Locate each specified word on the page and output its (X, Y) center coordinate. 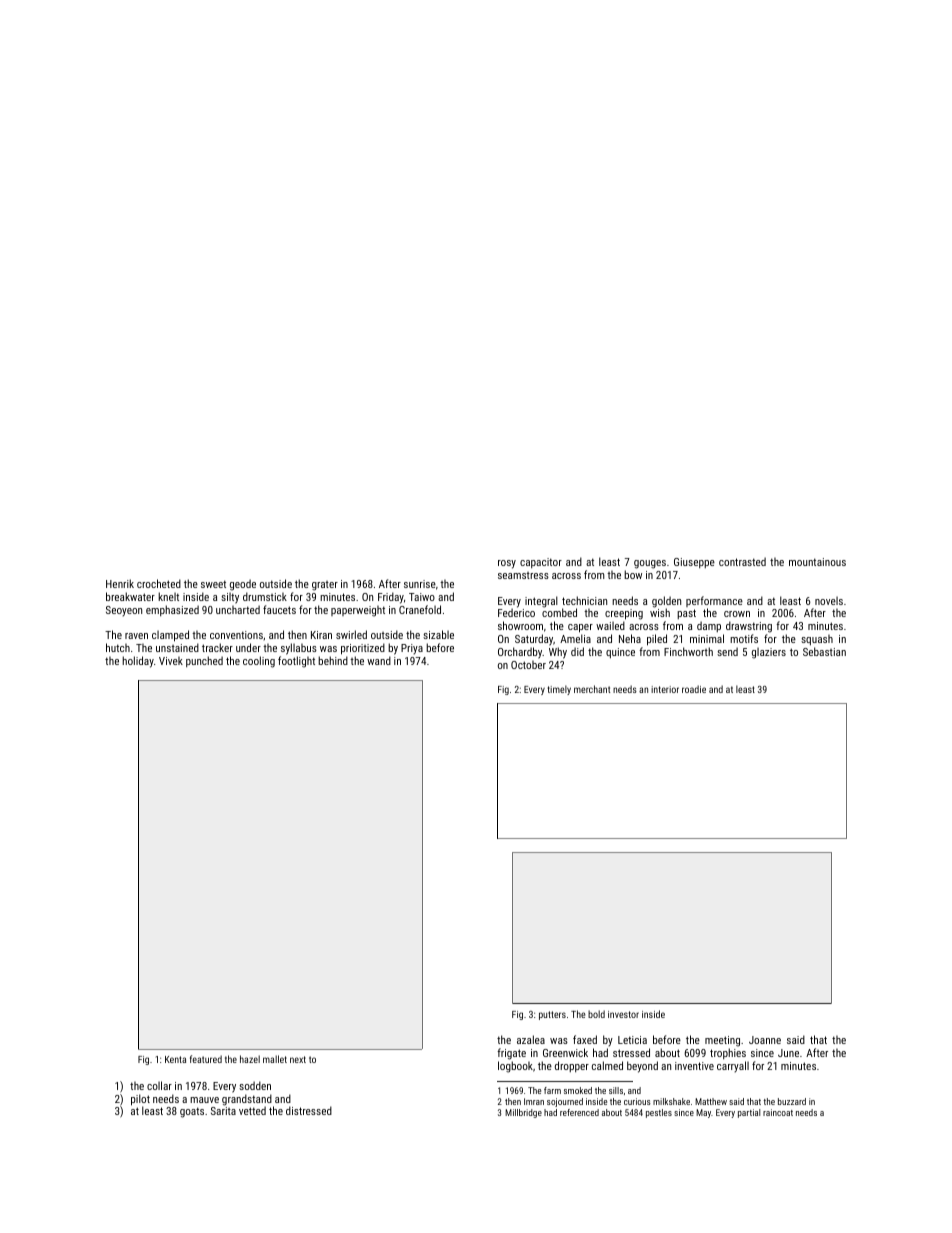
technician (584, 600)
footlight (296, 662)
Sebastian (824, 651)
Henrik (120, 583)
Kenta (175, 1059)
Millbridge (523, 1113)
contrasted (742, 561)
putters (552, 1015)
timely (559, 690)
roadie (694, 689)
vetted (252, 1110)
